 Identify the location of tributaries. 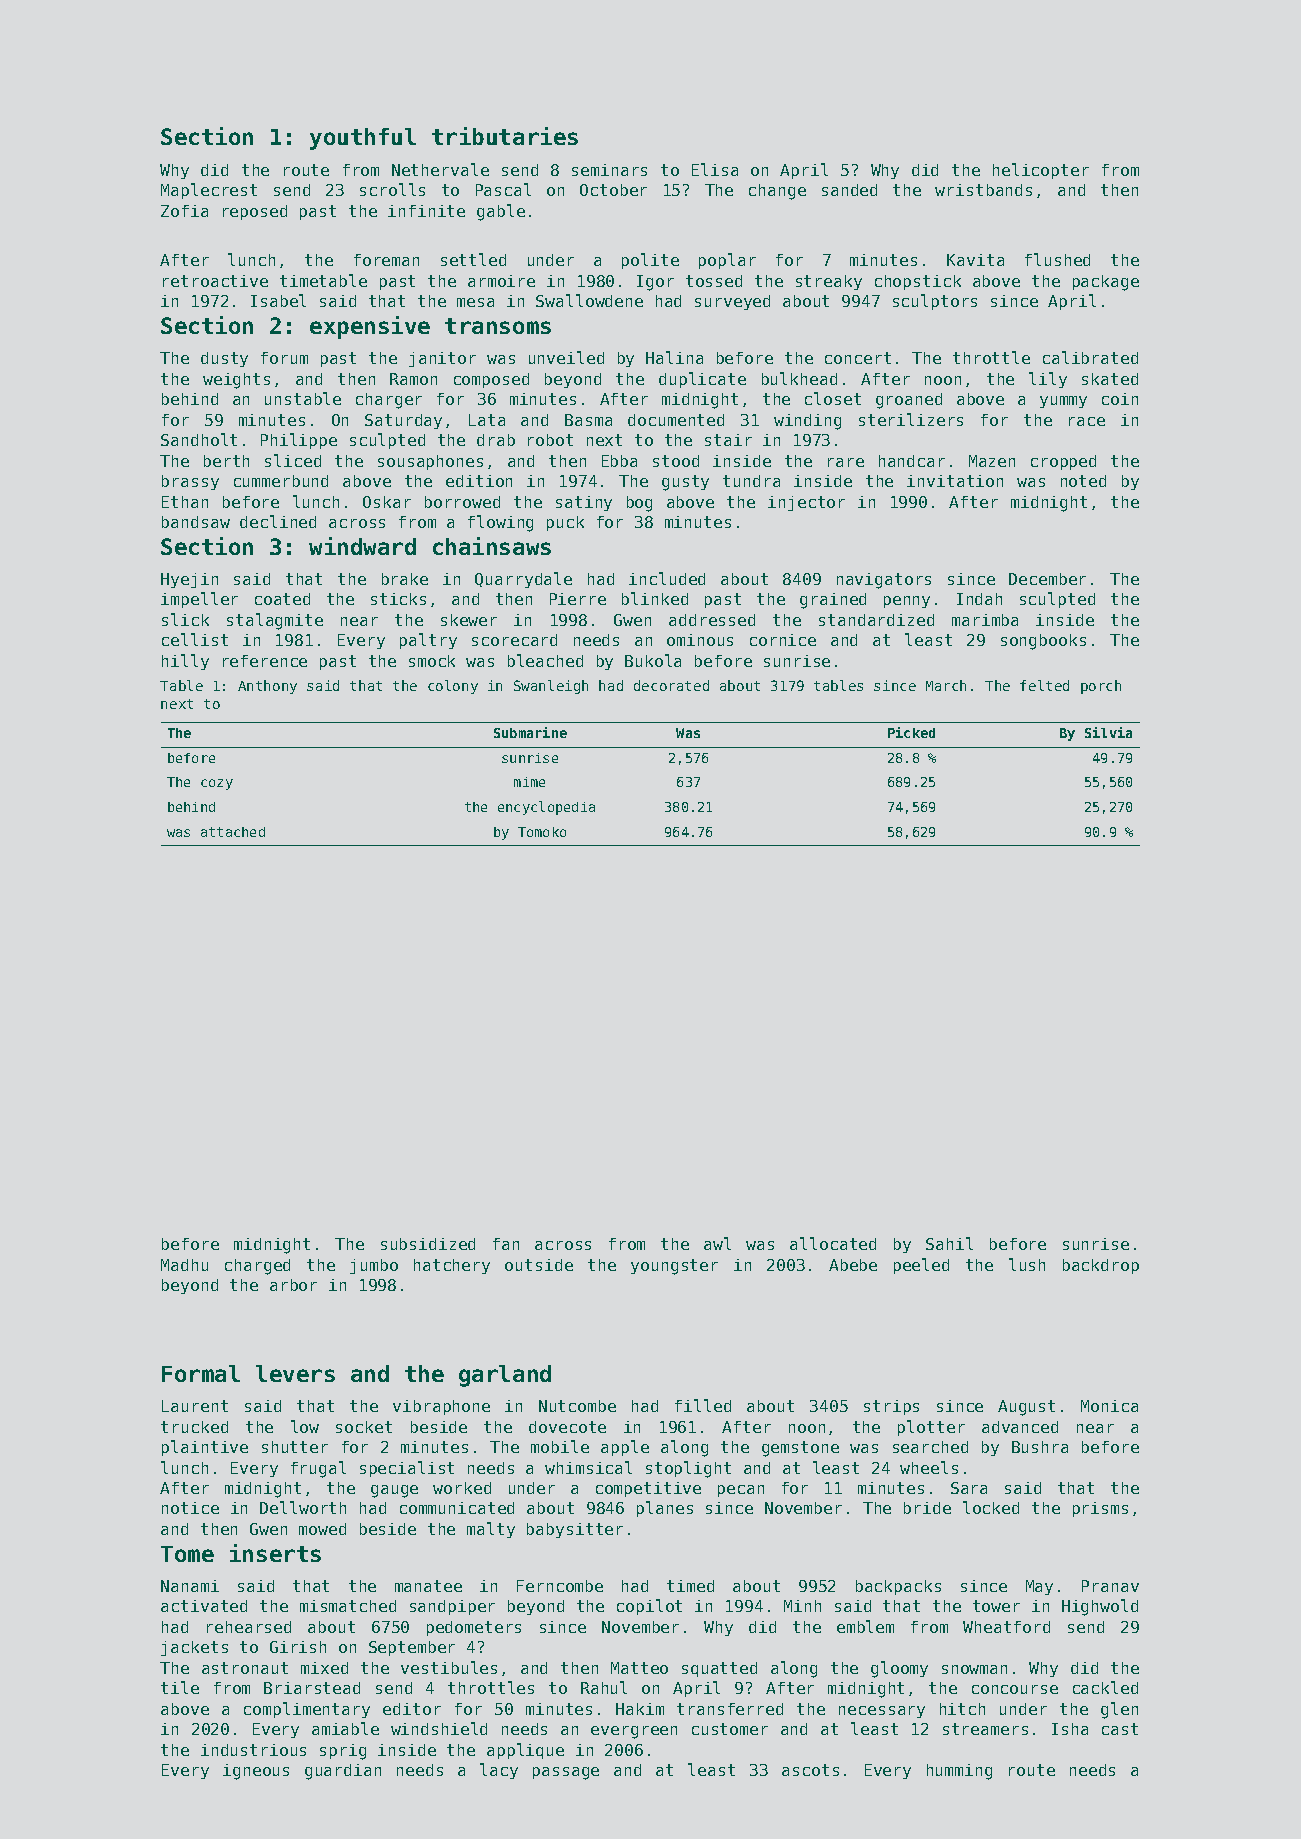
(505, 136).
